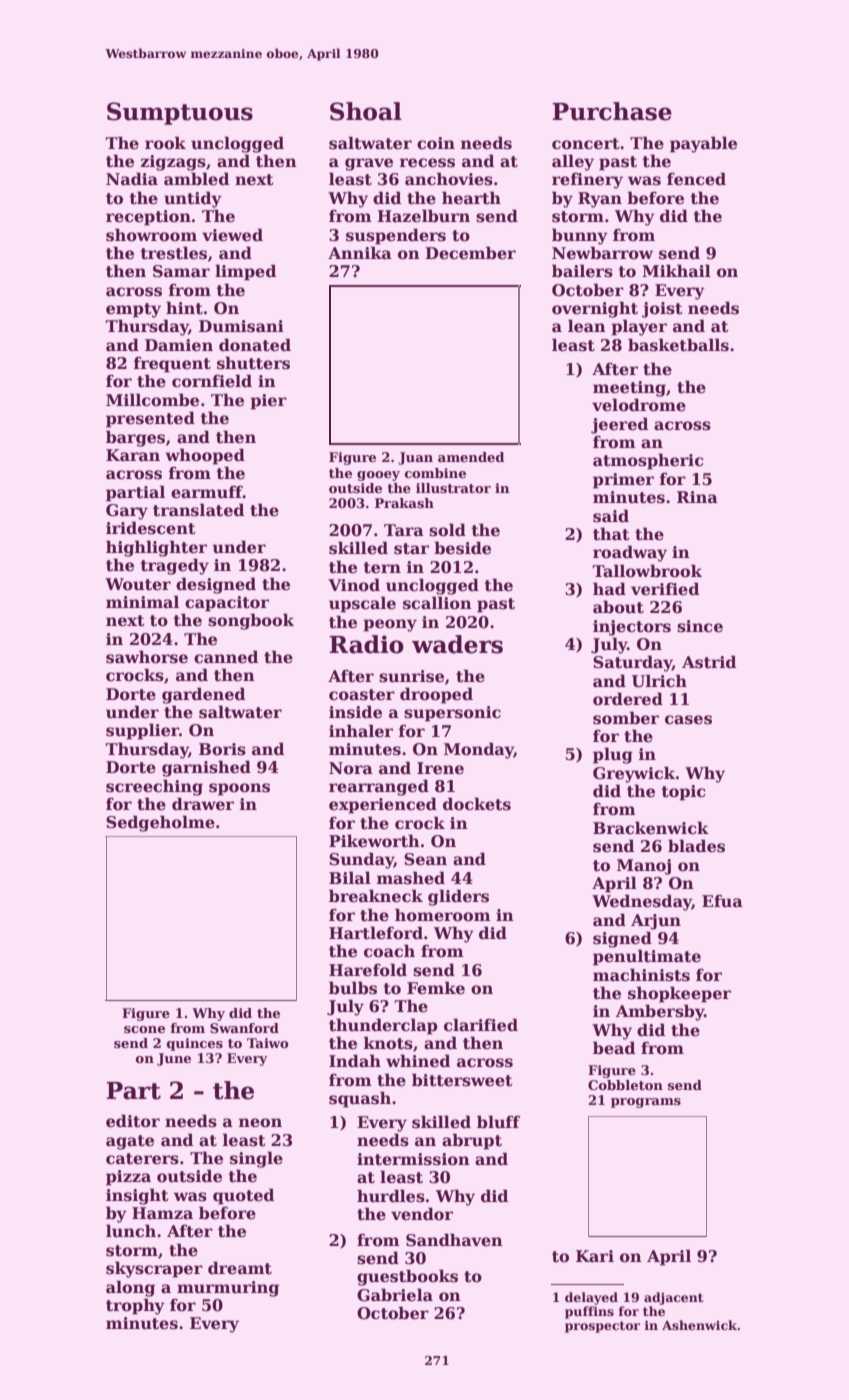  What do you see at coordinates (180, 113) in the image?
I see `Sumptuous` at bounding box center [180, 113].
